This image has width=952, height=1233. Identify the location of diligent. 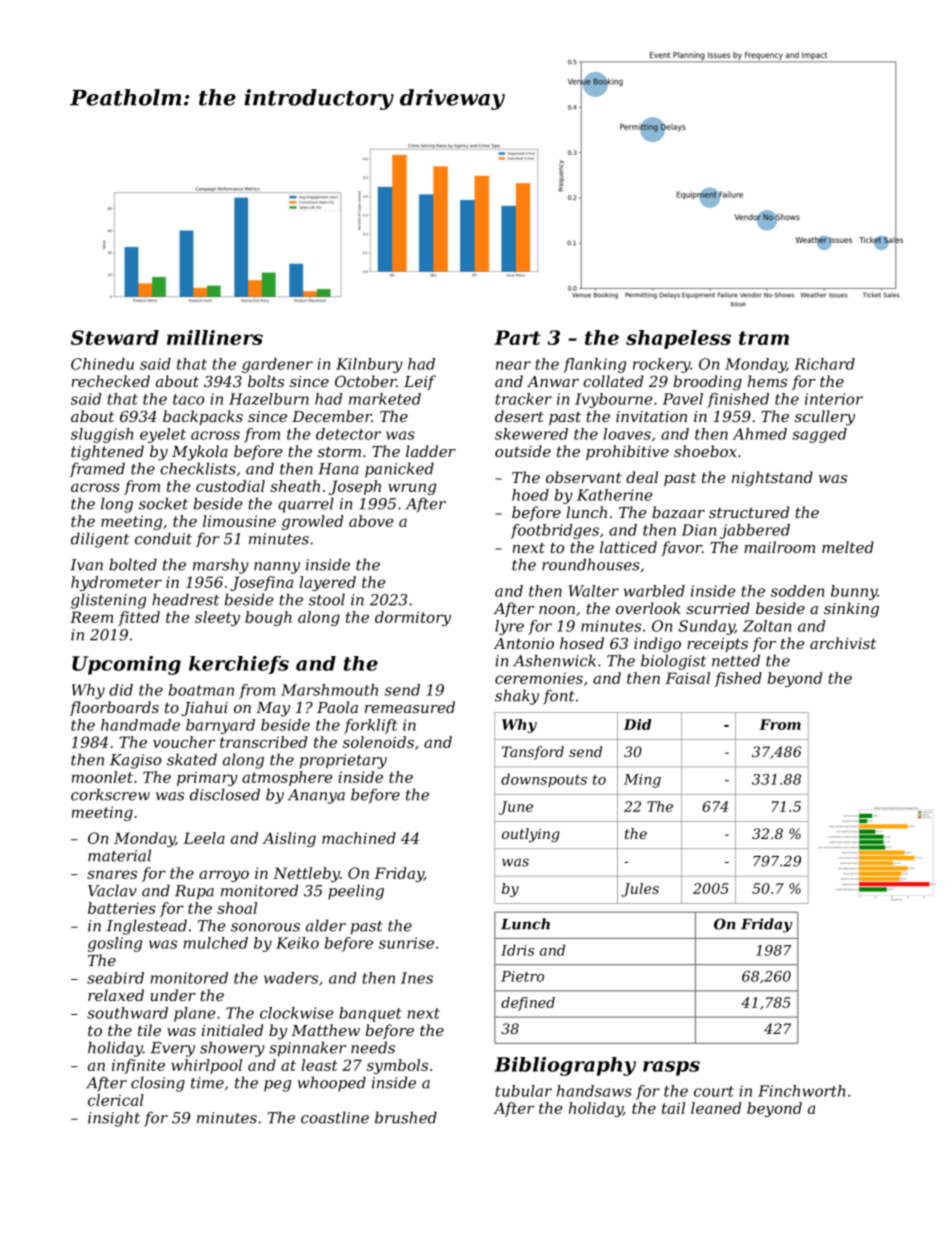
(100, 540).
